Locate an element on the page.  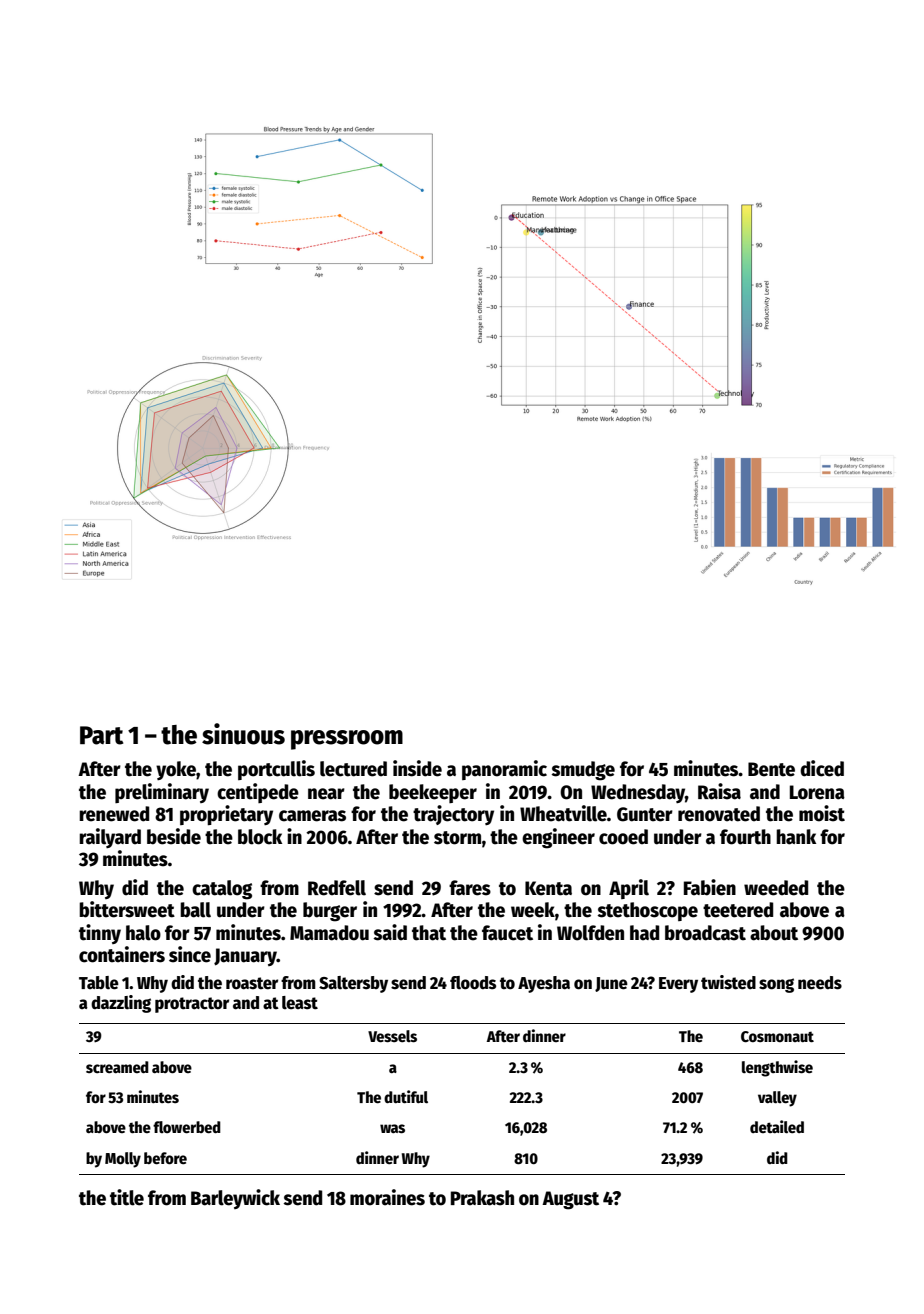
screamed is located at coordinates (117, 1067).
